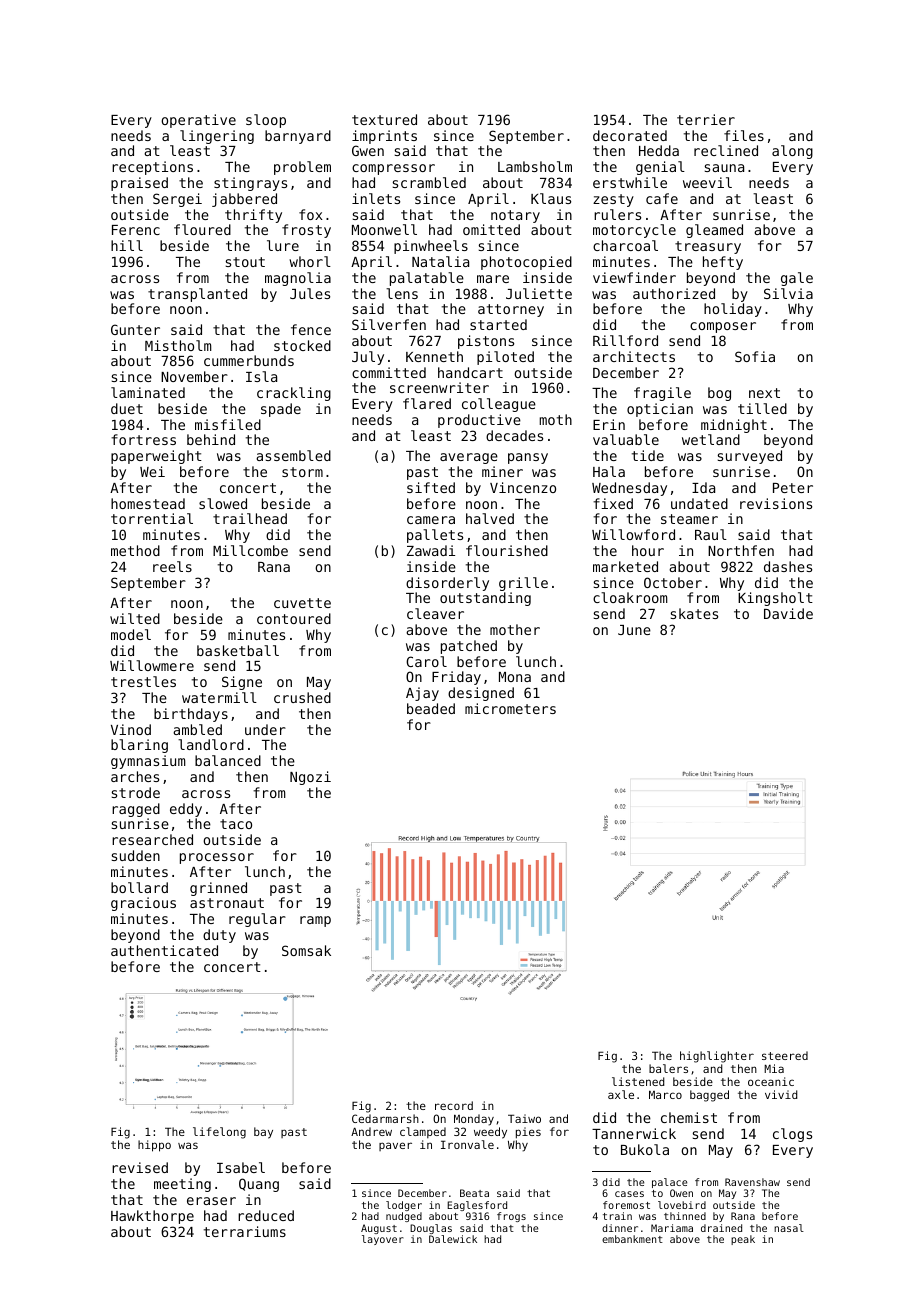 This screenshot has width=924, height=1308. Describe the element at coordinates (469, 647) in the screenshot. I see `patched` at that location.
